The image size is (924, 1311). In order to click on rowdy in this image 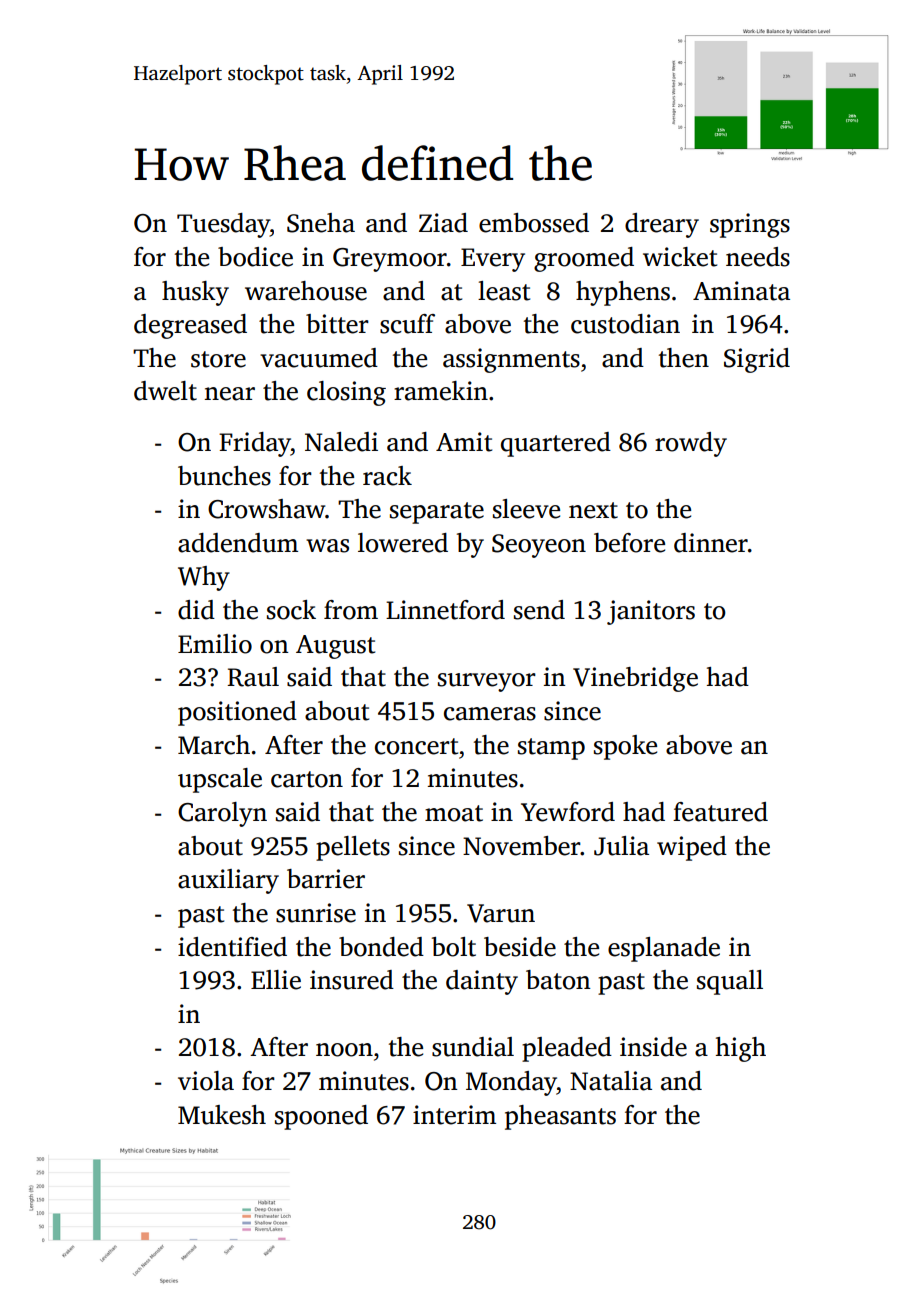, I will do `click(691, 444)`.
